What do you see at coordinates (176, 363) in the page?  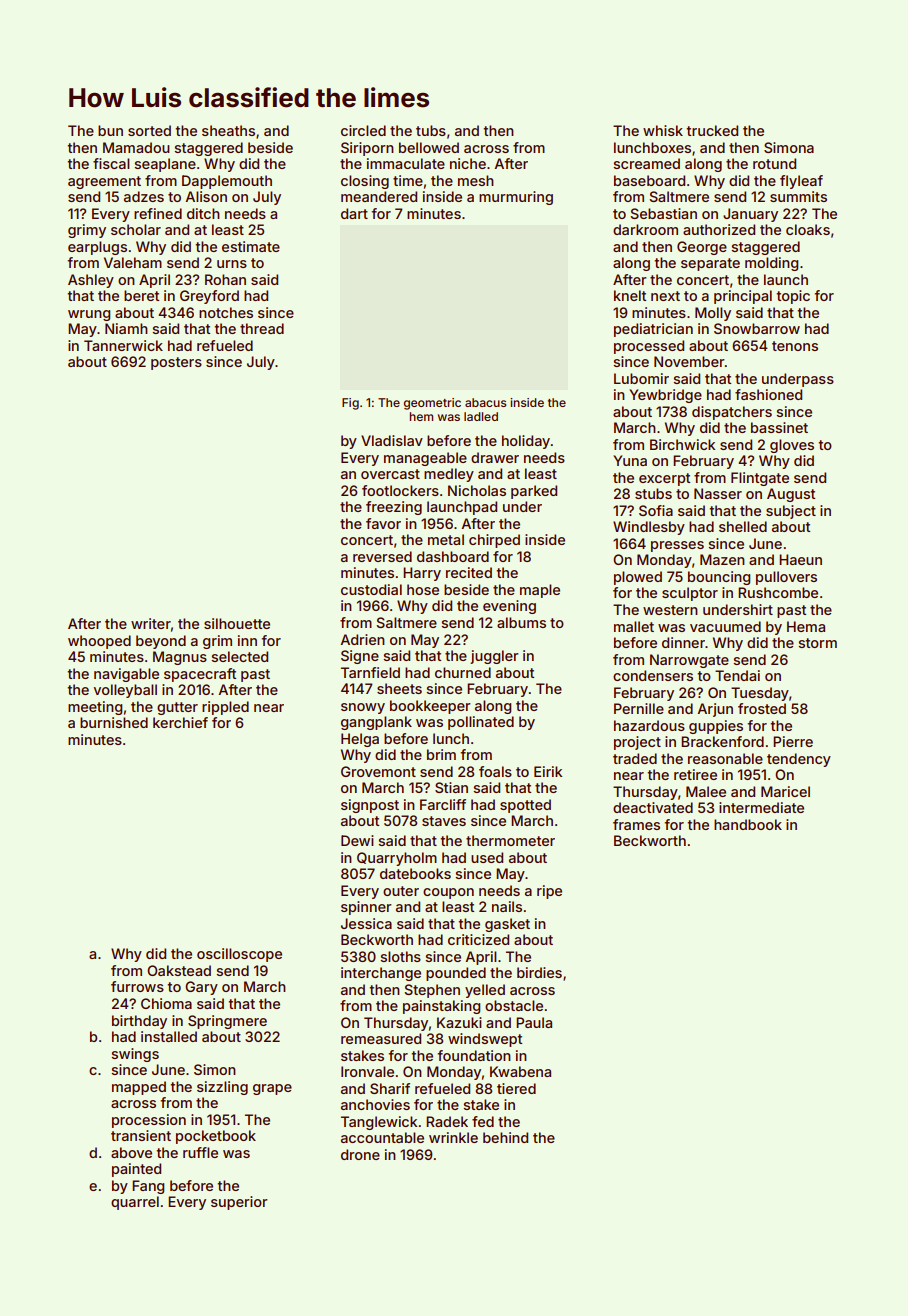 I see `posters` at bounding box center [176, 363].
